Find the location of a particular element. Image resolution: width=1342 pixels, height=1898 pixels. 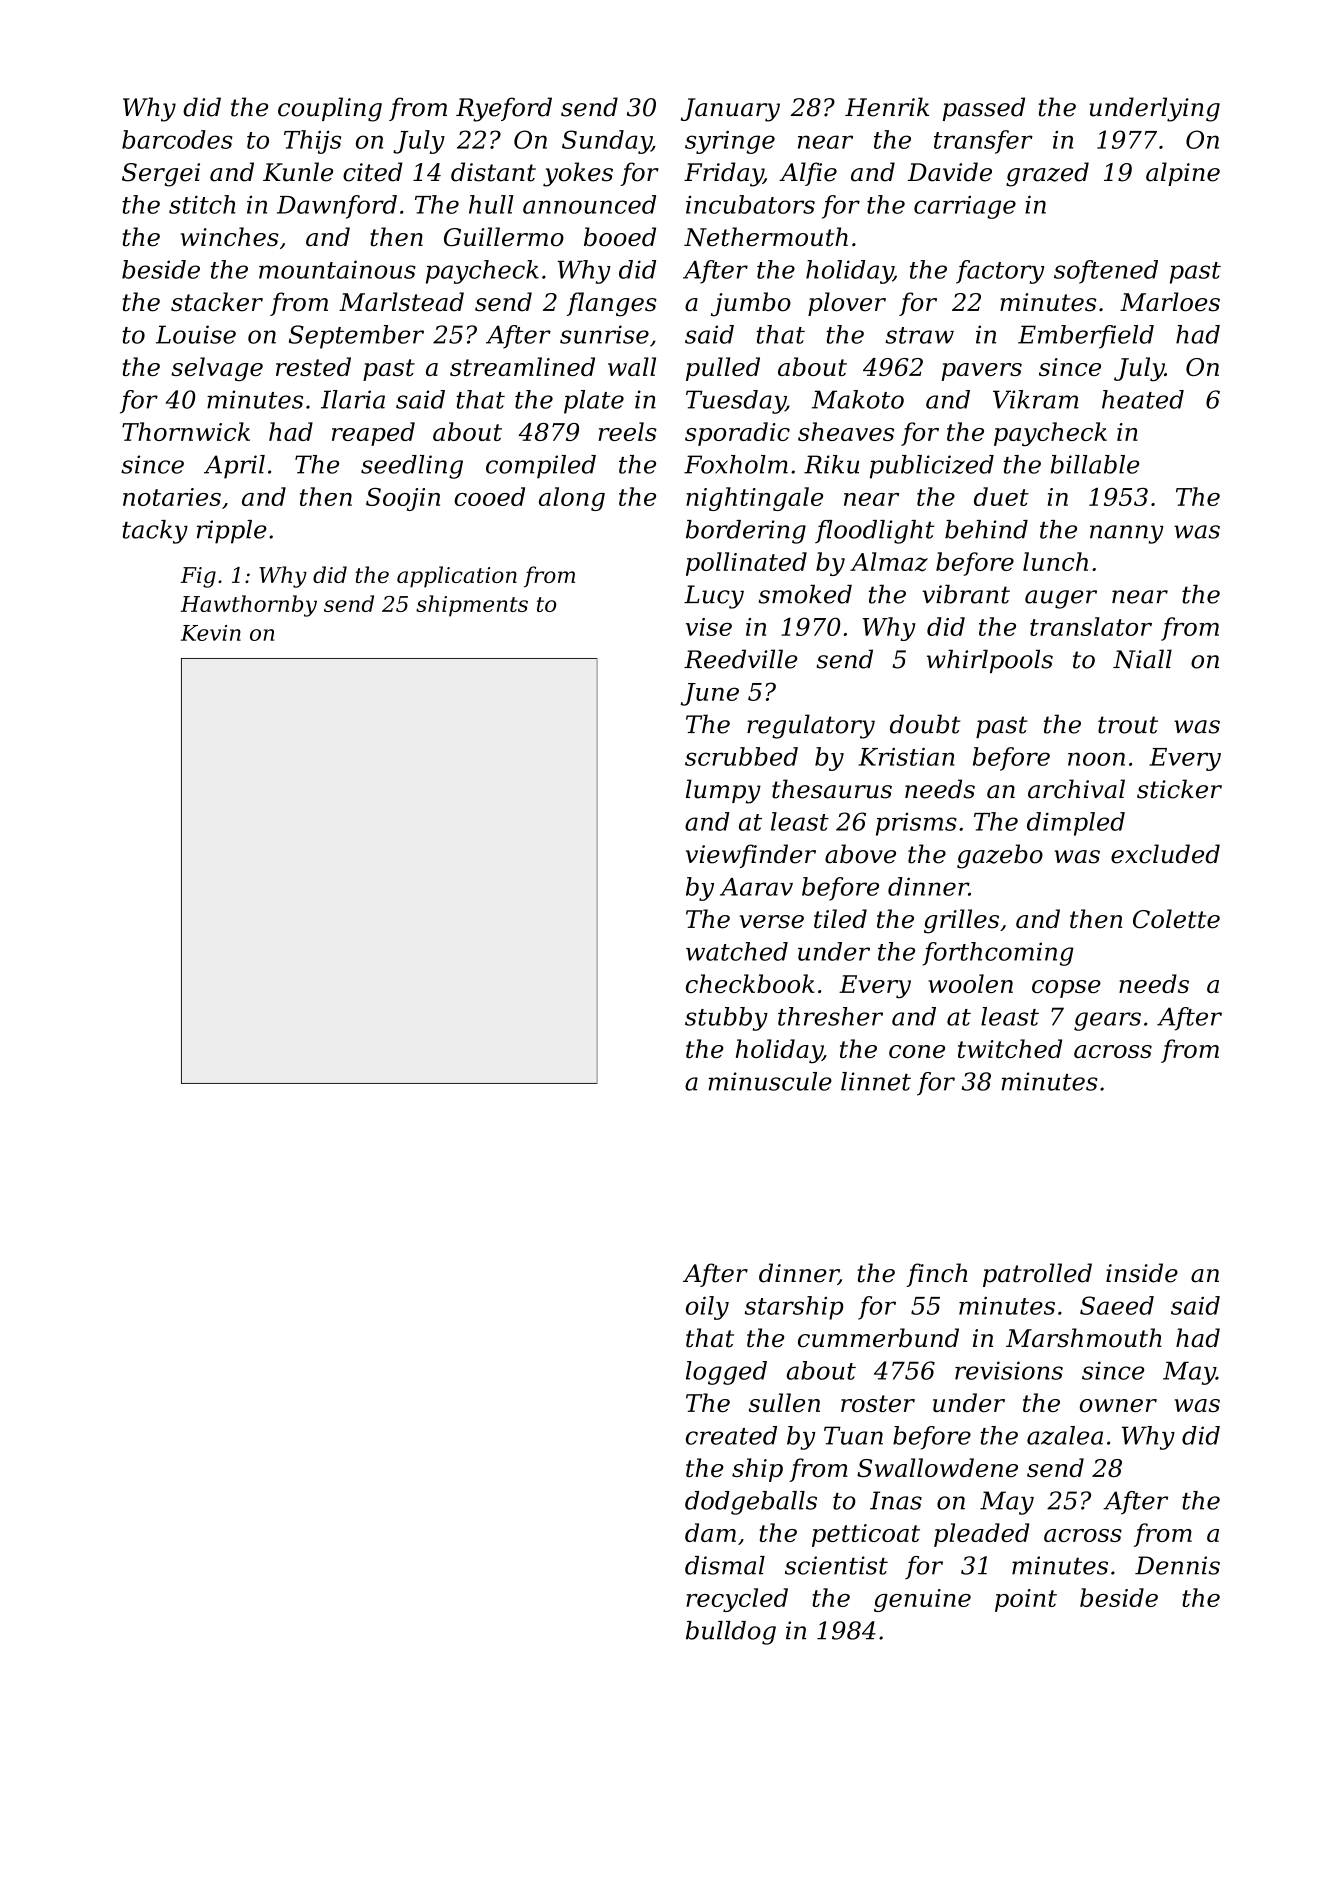

watched is located at coordinates (737, 951).
